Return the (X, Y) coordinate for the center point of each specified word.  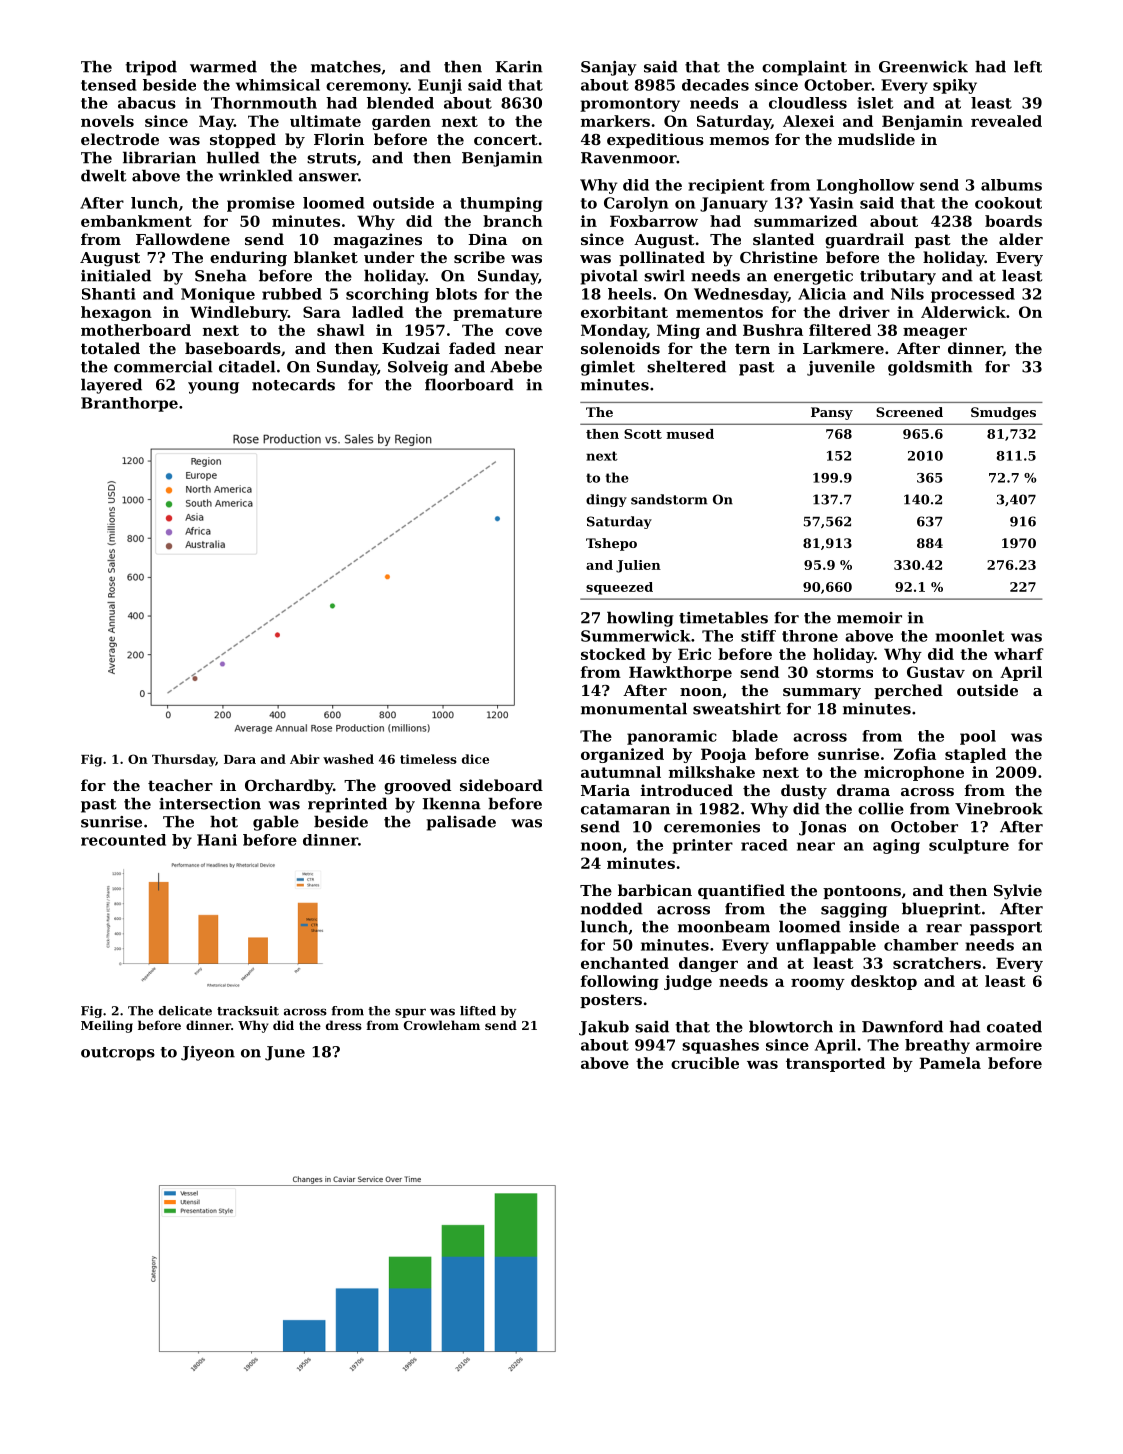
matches (346, 66)
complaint (804, 68)
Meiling (107, 1026)
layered (111, 386)
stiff (758, 636)
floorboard (469, 384)
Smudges (1003, 413)
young (213, 388)
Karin (519, 67)
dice (475, 759)
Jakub (604, 1028)
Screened (909, 412)
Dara (240, 759)
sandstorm (669, 499)
